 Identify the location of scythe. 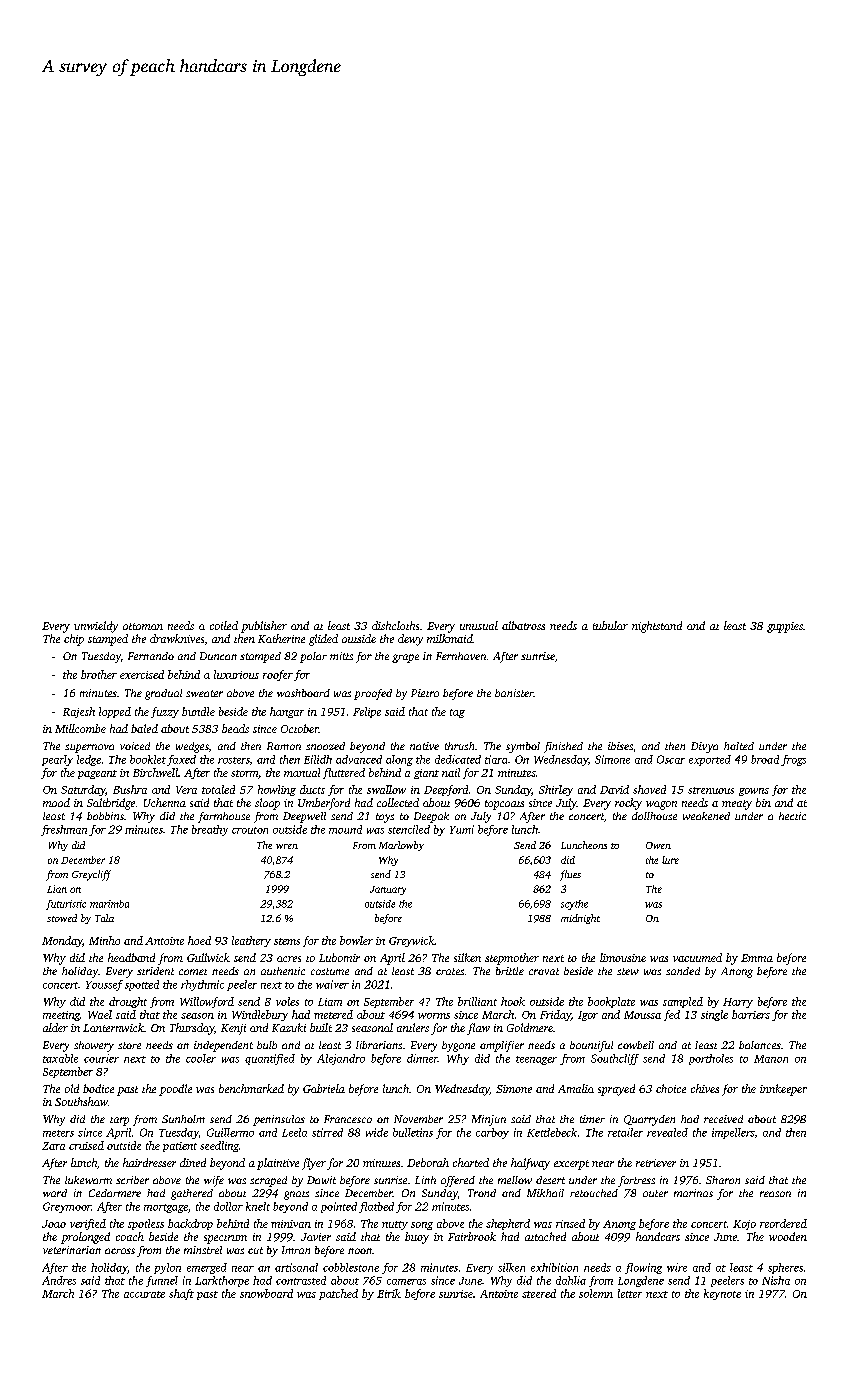
(574, 905).
